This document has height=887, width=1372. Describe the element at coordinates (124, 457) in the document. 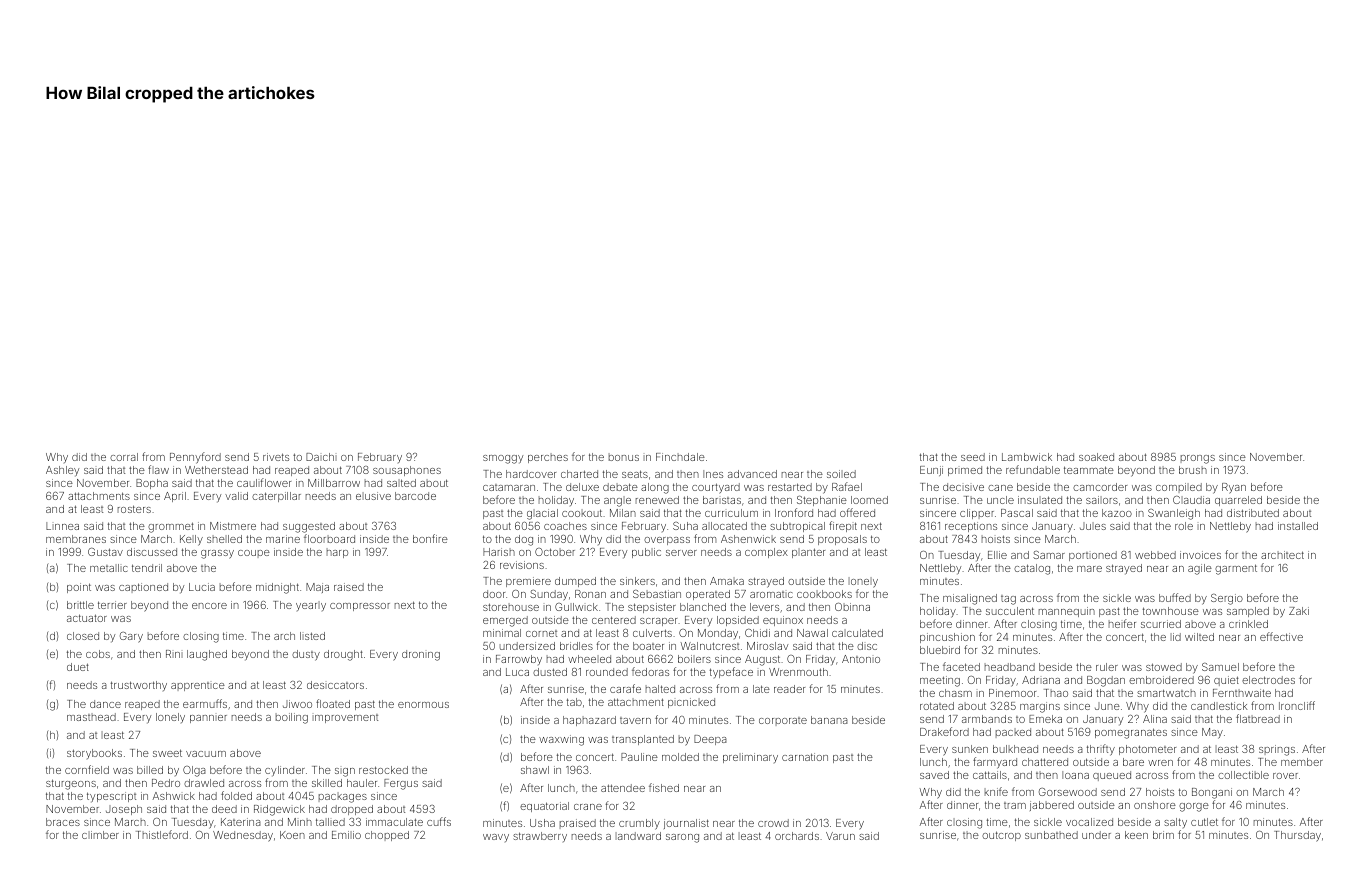

I see `corral` at that location.
